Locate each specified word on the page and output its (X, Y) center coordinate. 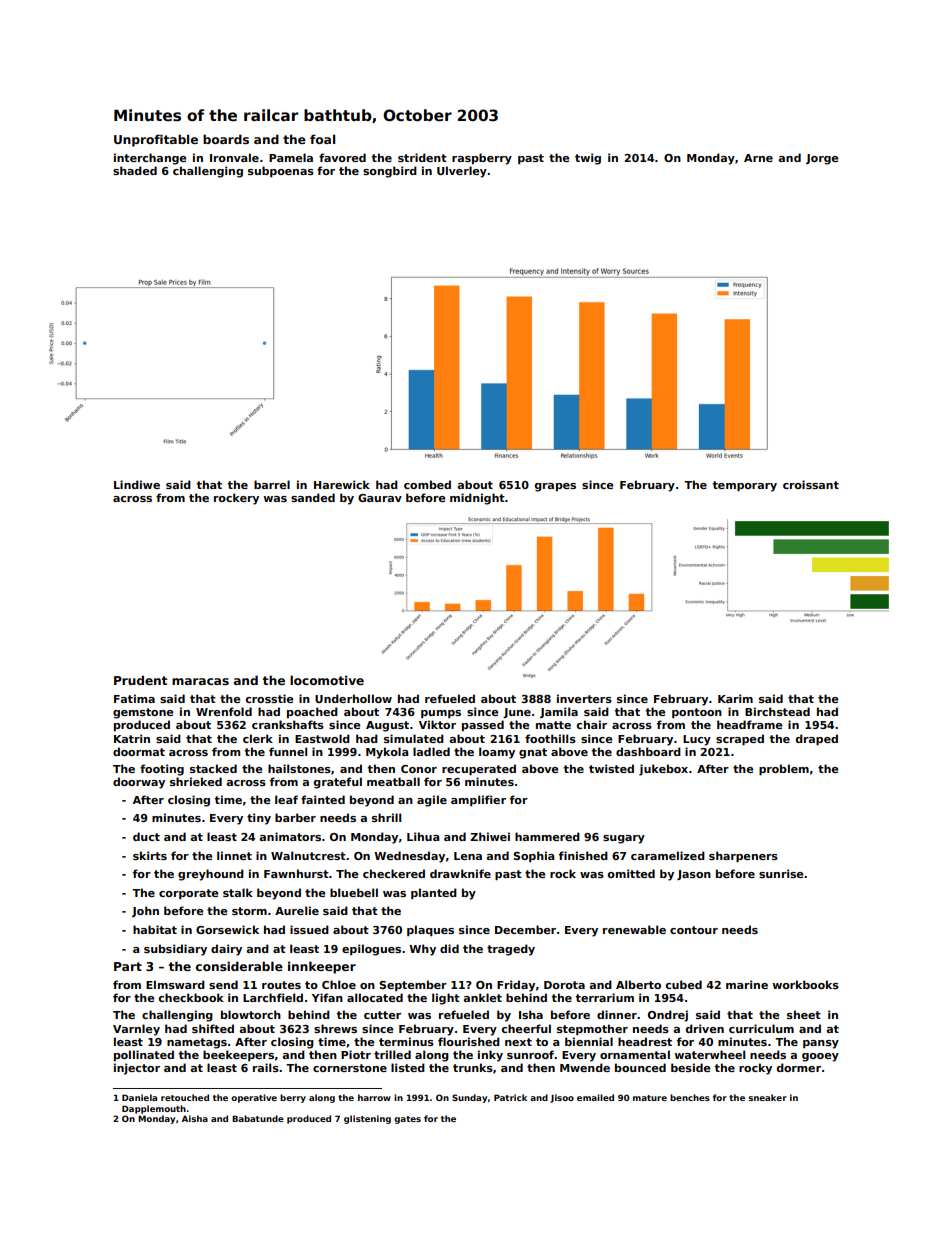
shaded (135, 170)
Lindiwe (137, 484)
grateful (338, 783)
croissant (811, 484)
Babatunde (258, 1118)
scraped (740, 739)
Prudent (140, 680)
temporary (744, 486)
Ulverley (462, 172)
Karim (735, 698)
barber (295, 817)
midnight (477, 499)
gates (407, 1120)
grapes (555, 487)
